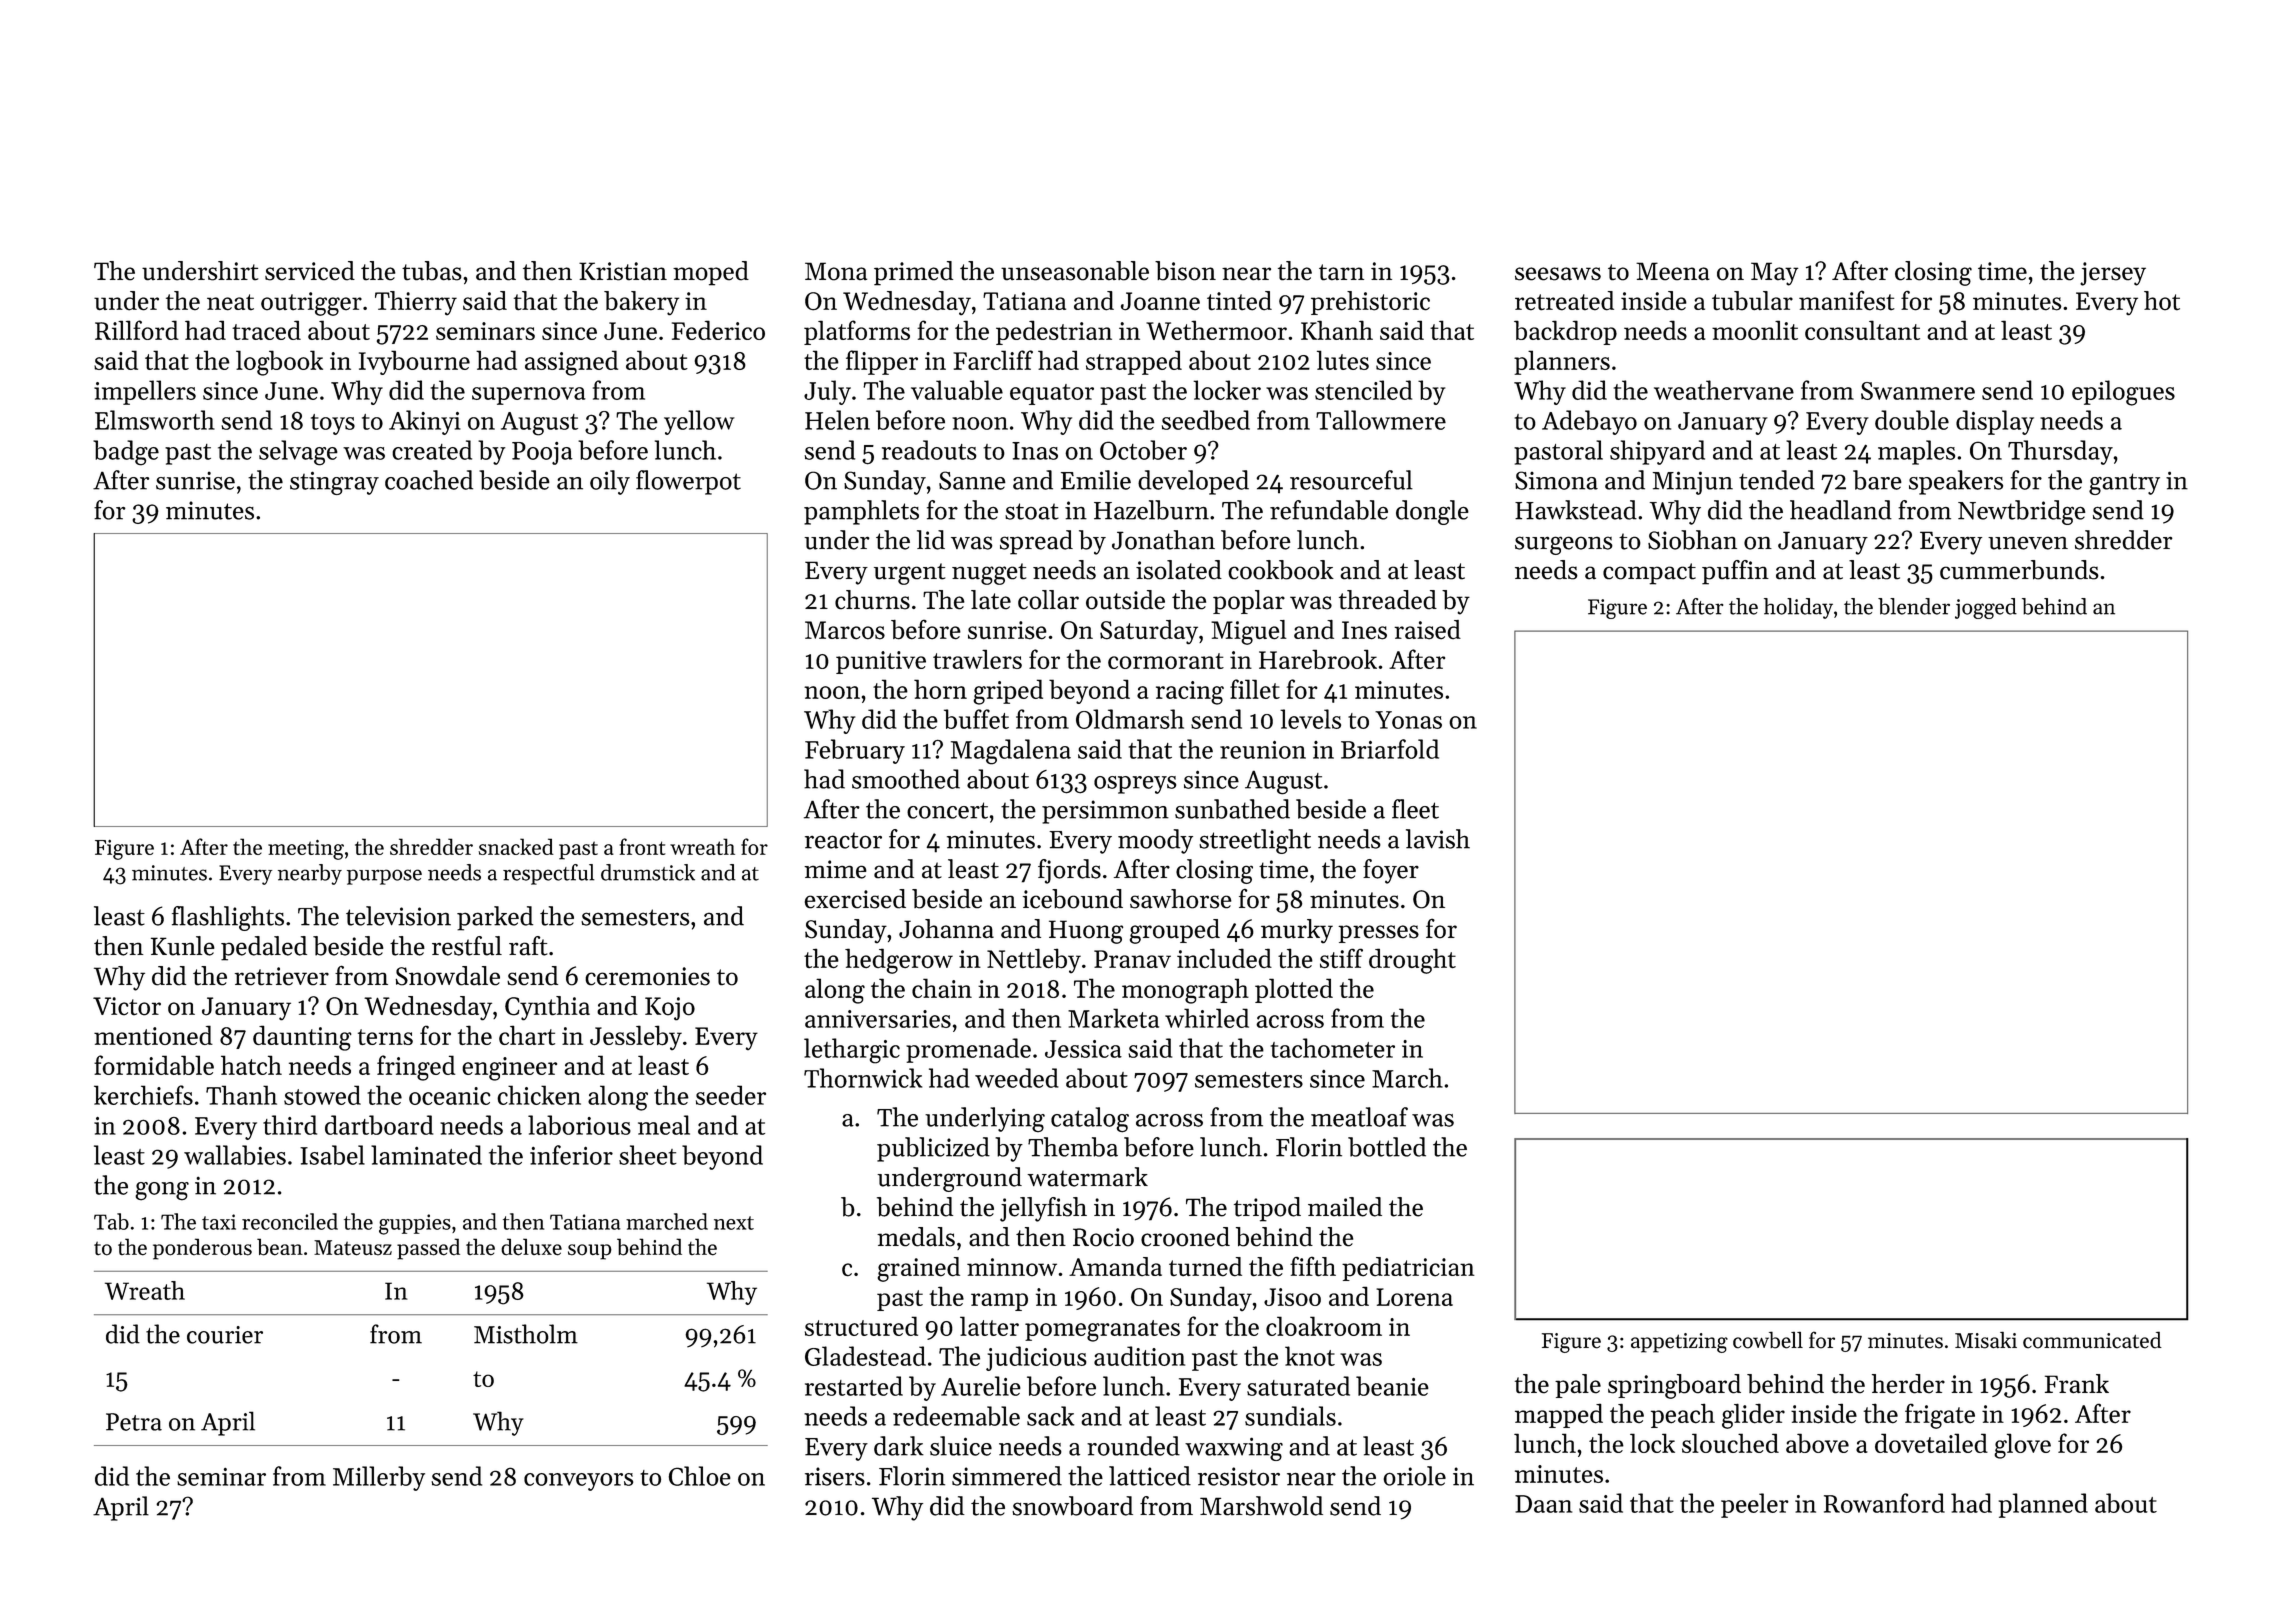  What do you see at coordinates (1589, 422) in the document?
I see `Adebayo` at bounding box center [1589, 422].
